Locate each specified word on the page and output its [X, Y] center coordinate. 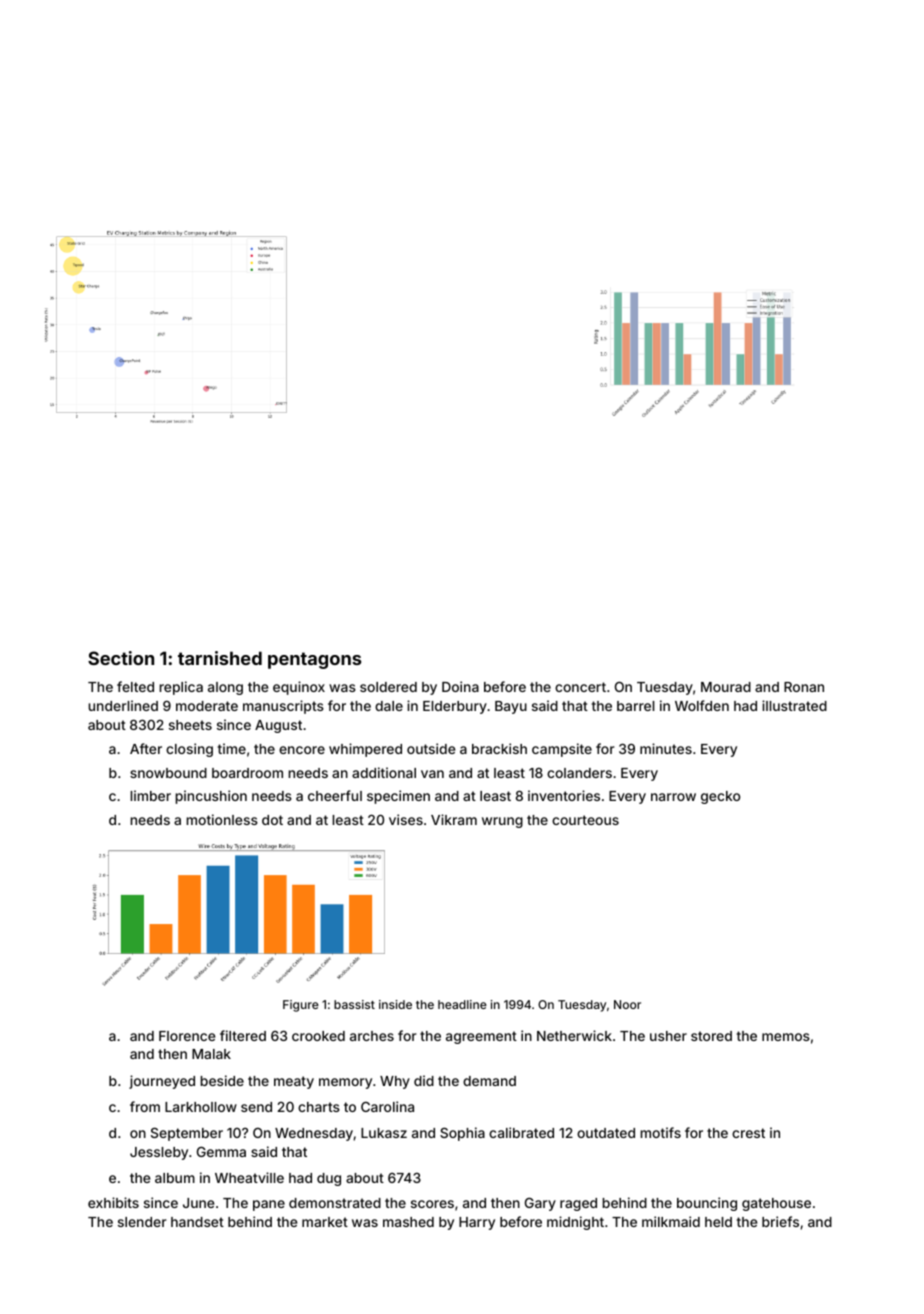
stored [711, 1036]
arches [372, 1036]
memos [786, 1037]
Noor [627, 1004]
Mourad [726, 687]
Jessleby [159, 1153]
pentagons [314, 660]
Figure [301, 1006]
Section [121, 658]
